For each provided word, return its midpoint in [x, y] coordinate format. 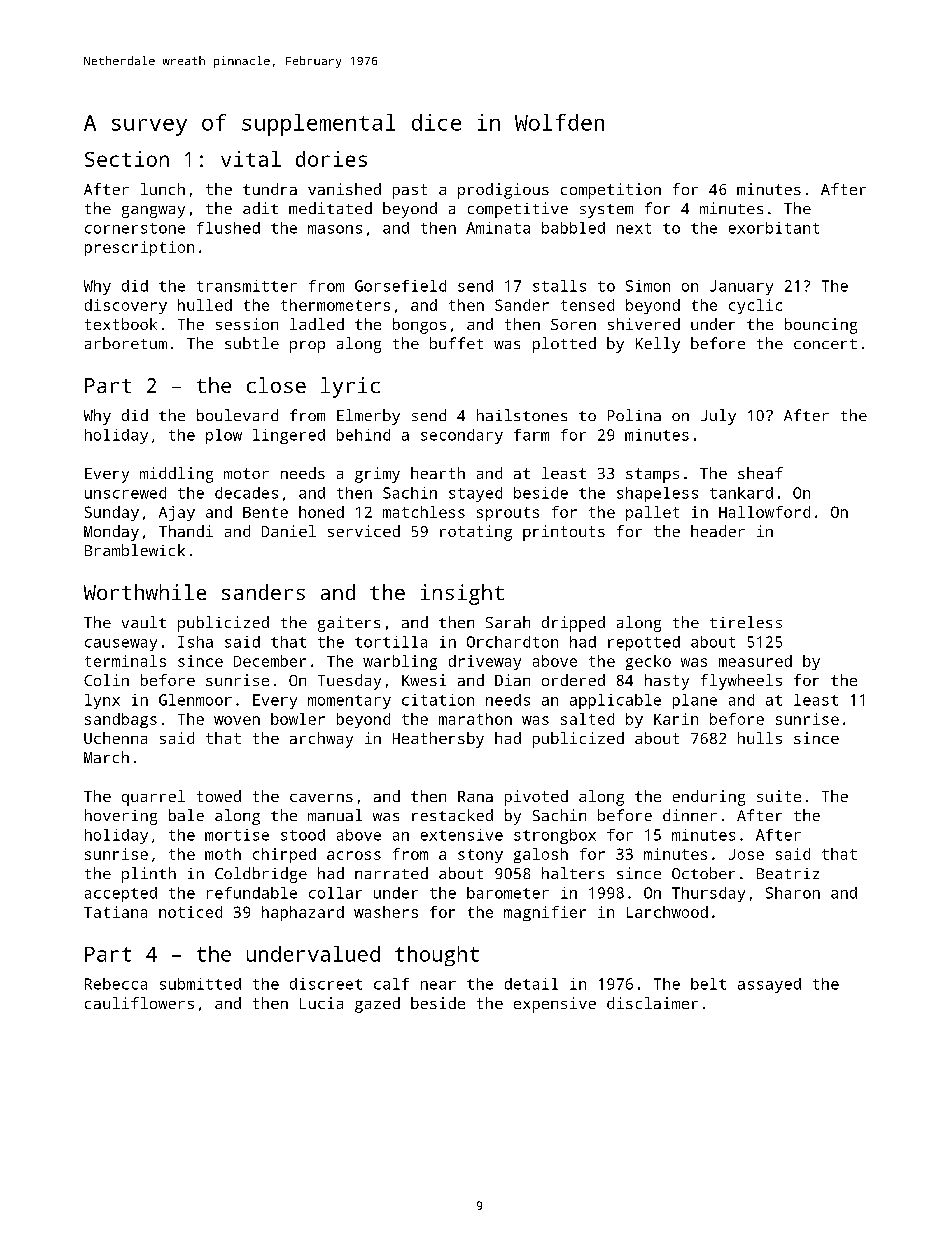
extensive [462, 835]
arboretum [126, 343]
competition [611, 191]
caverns [321, 798]
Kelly [658, 345]
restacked [452, 815]
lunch [163, 189]
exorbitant [774, 228]
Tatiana [115, 912]
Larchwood [667, 912]
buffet [456, 343]
